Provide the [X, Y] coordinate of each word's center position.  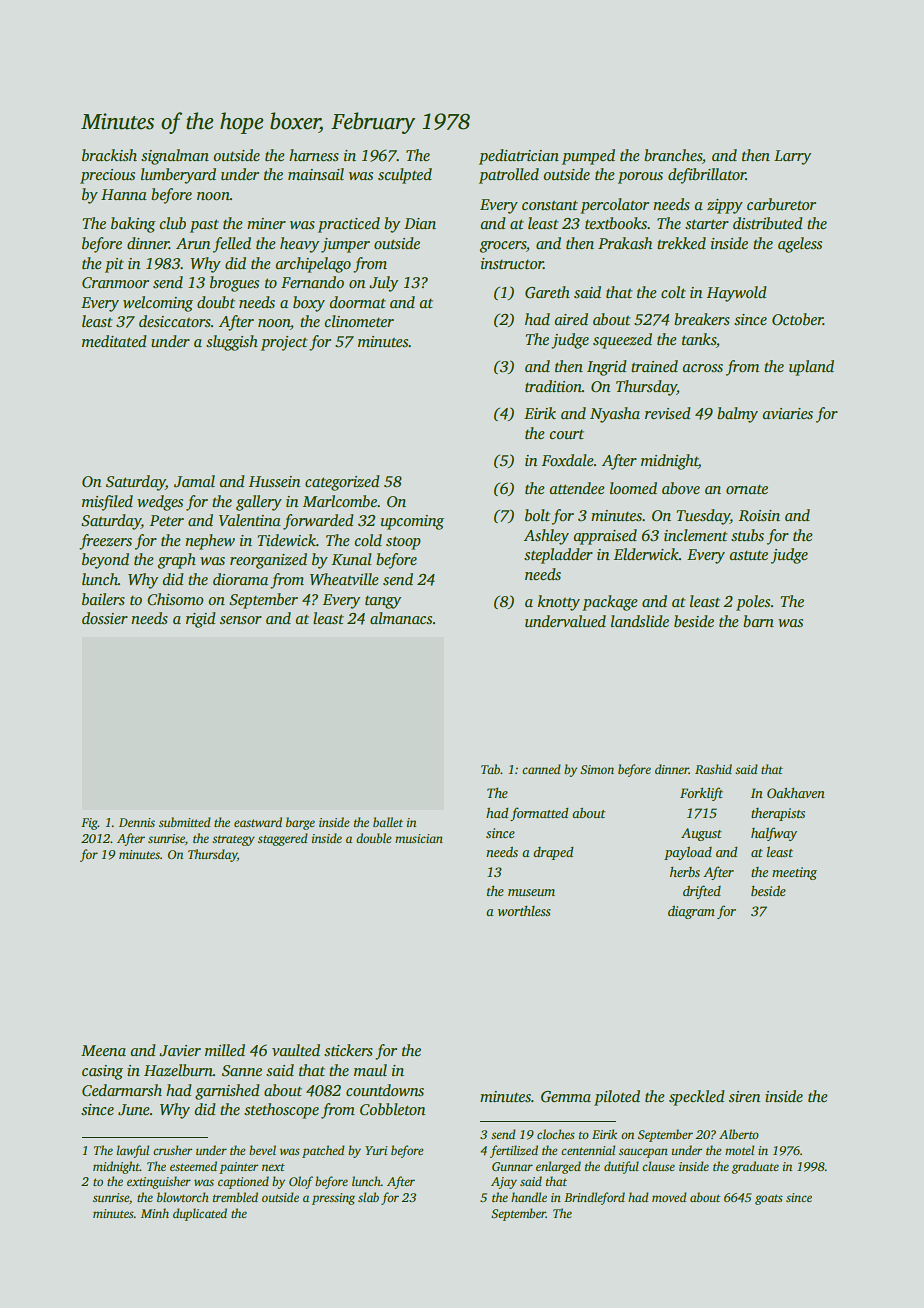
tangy [383, 602]
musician [419, 838]
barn [758, 621]
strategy [233, 840]
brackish [109, 155]
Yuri [376, 1150]
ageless [800, 245]
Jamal [194, 481]
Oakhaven [796, 793]
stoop [403, 543]
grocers [502, 247]
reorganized [268, 561]
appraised [605, 537]
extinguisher [159, 1182]
